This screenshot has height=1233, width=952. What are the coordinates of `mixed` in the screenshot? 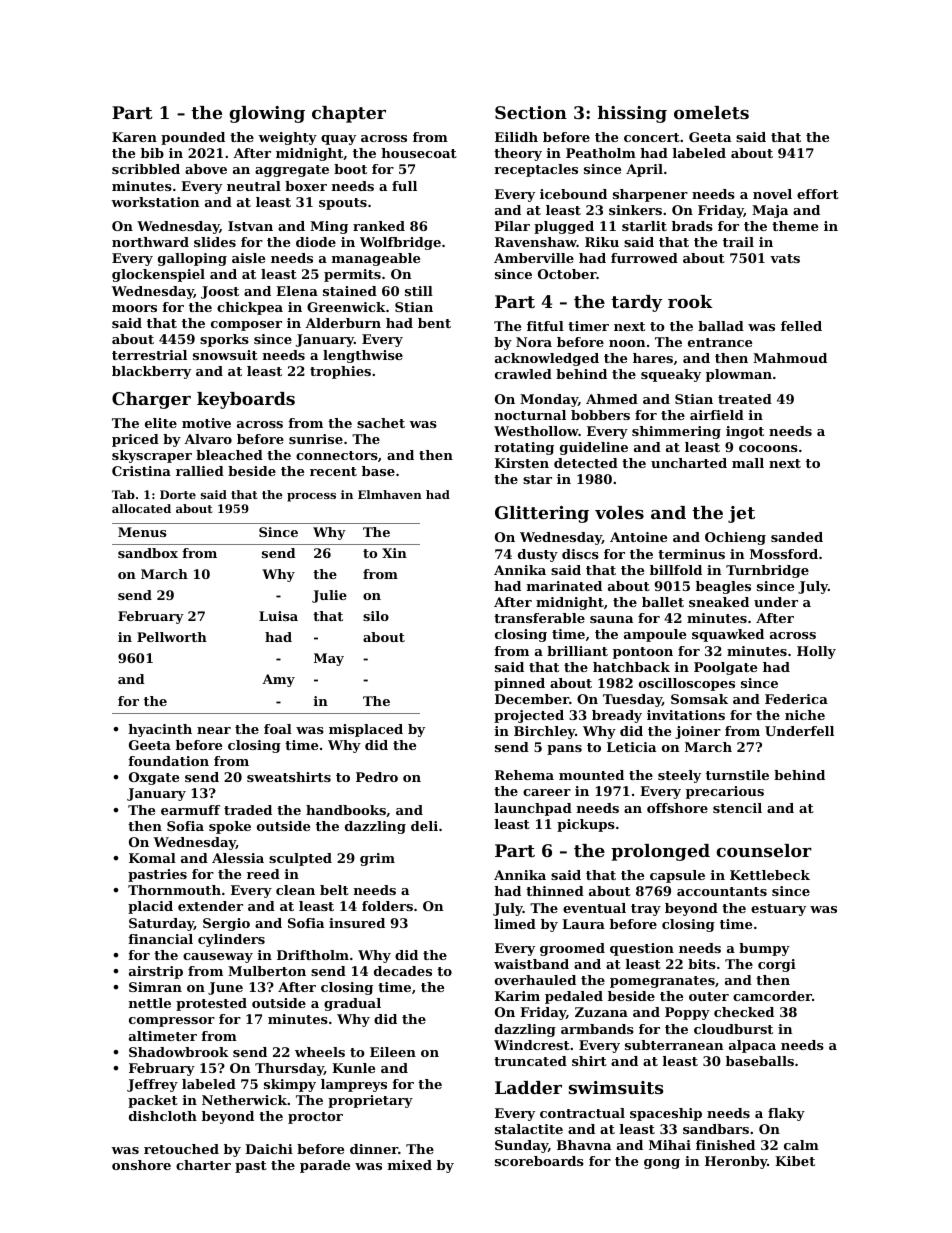 It's located at (410, 1165).
